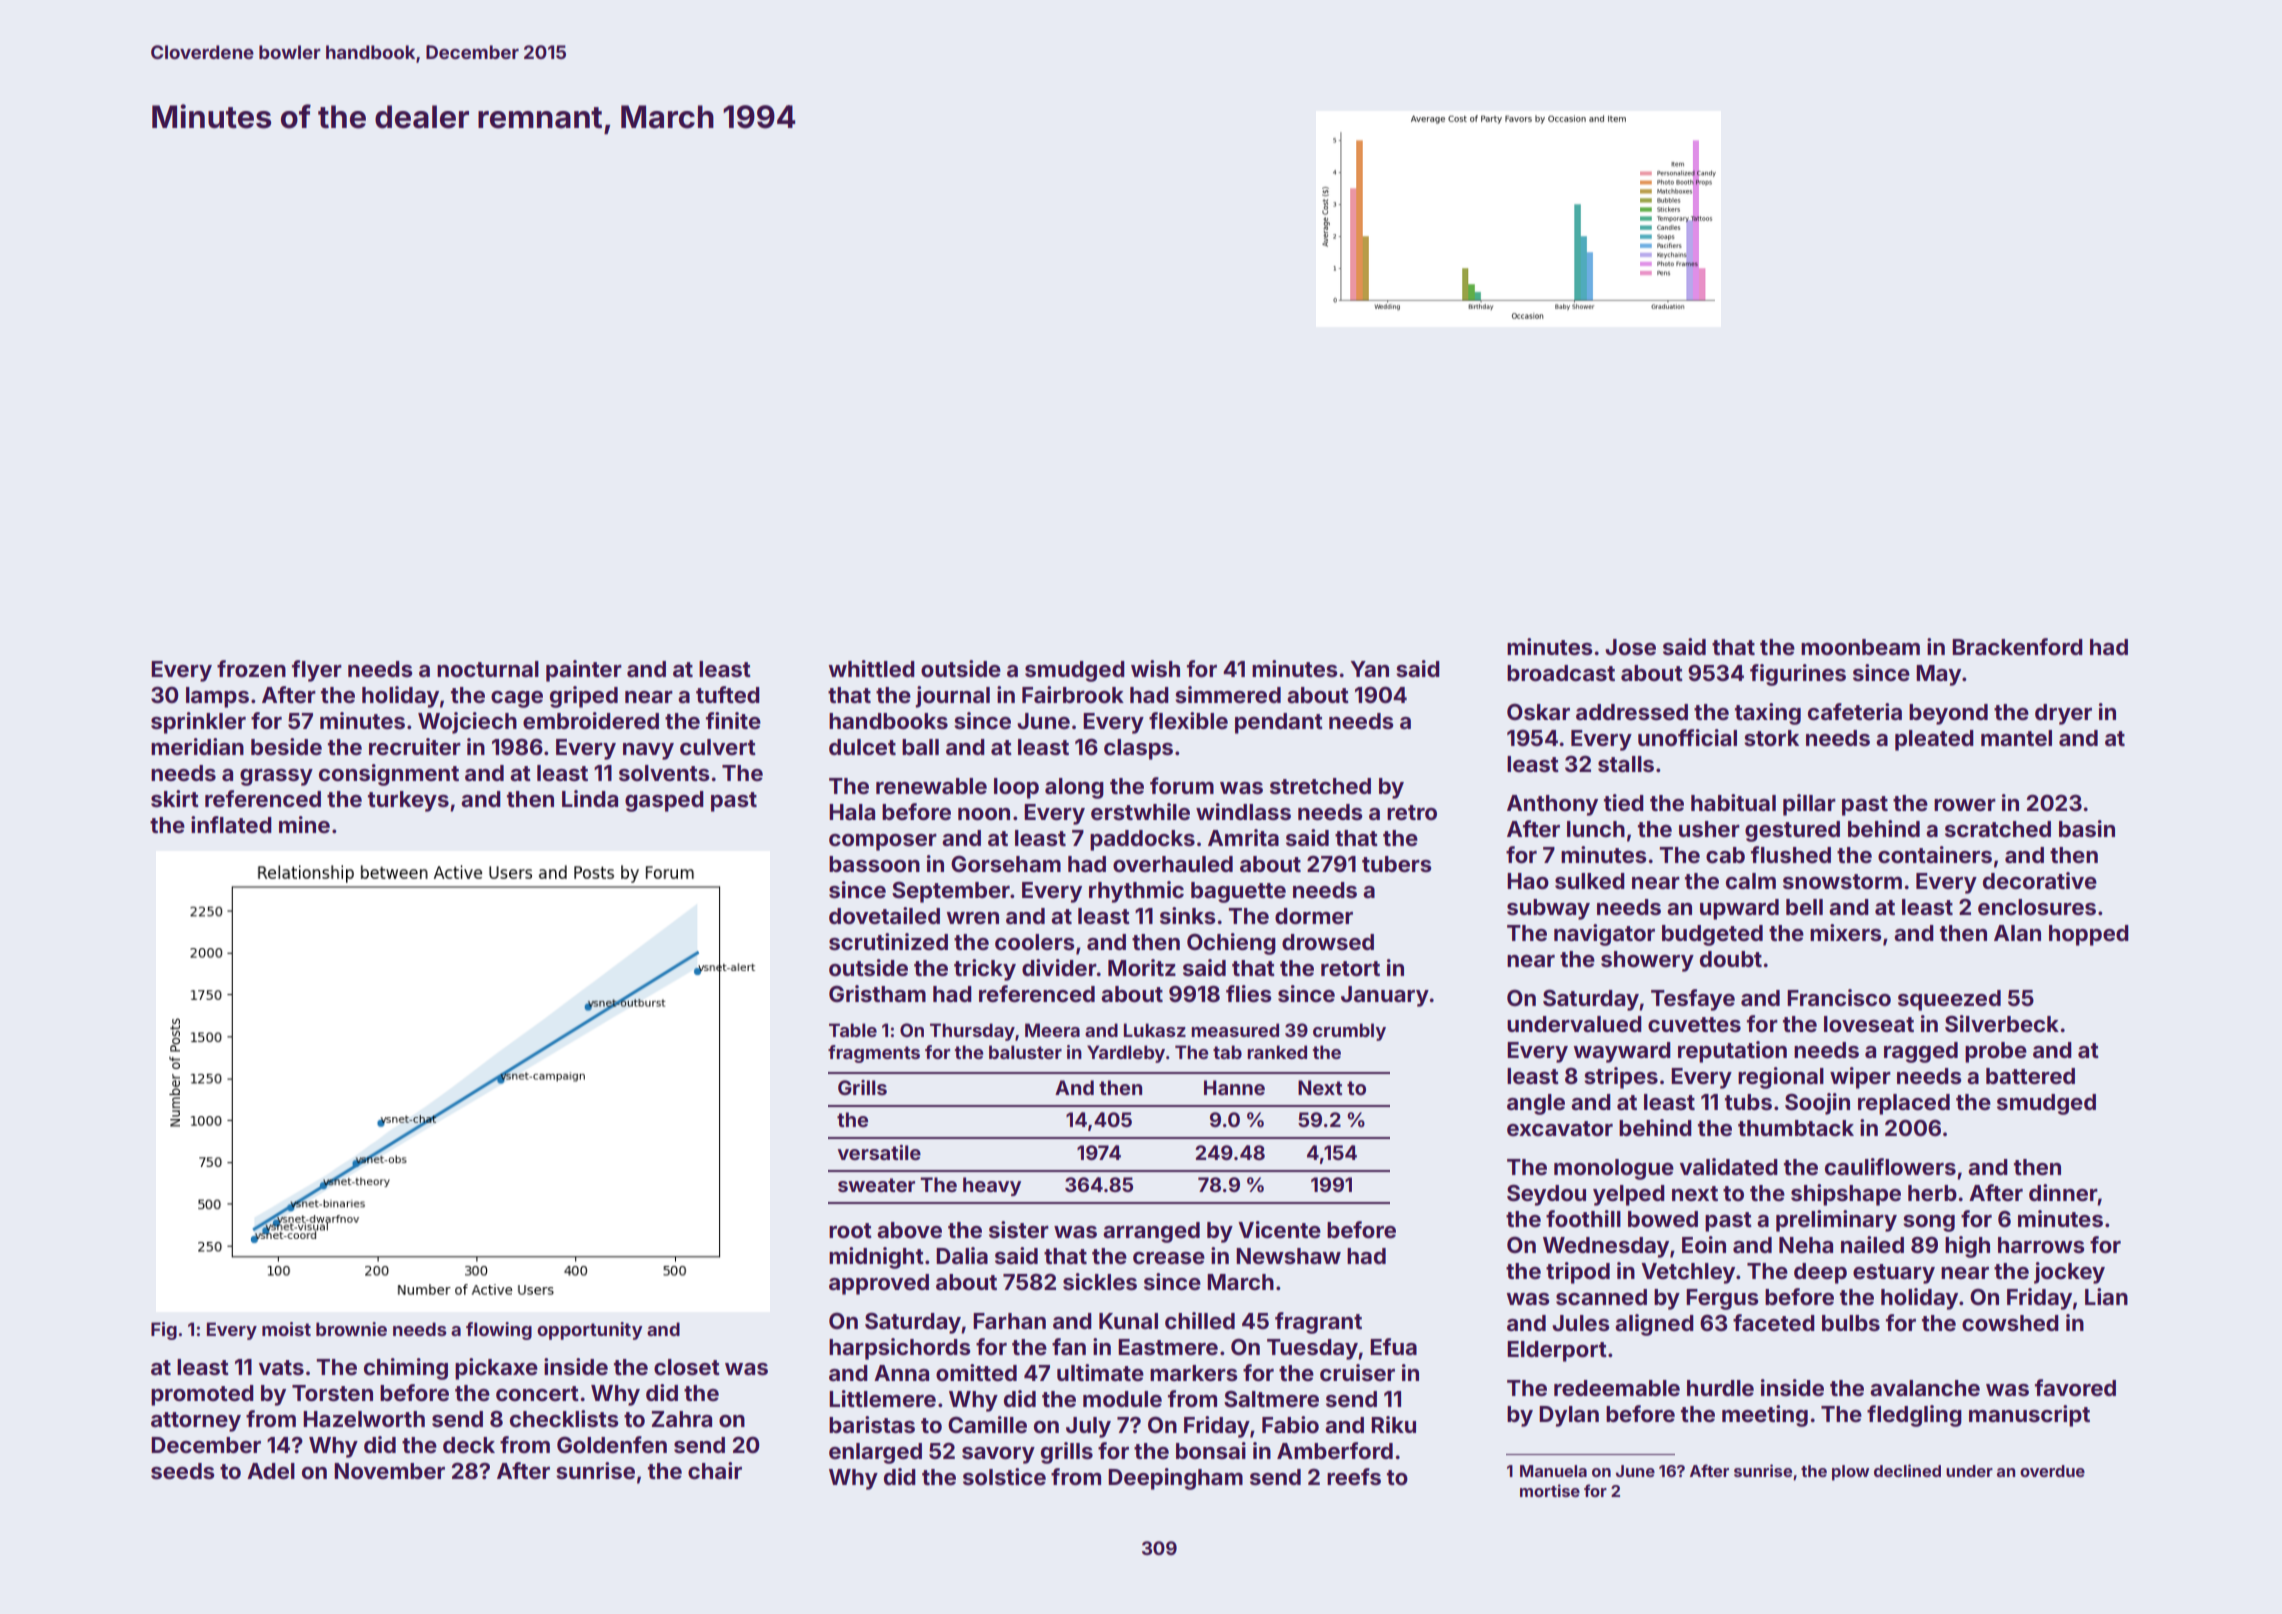 The width and height of the screenshot is (2282, 1614). Describe the element at coordinates (1349, 1032) in the screenshot. I see `crumbly` at that location.
